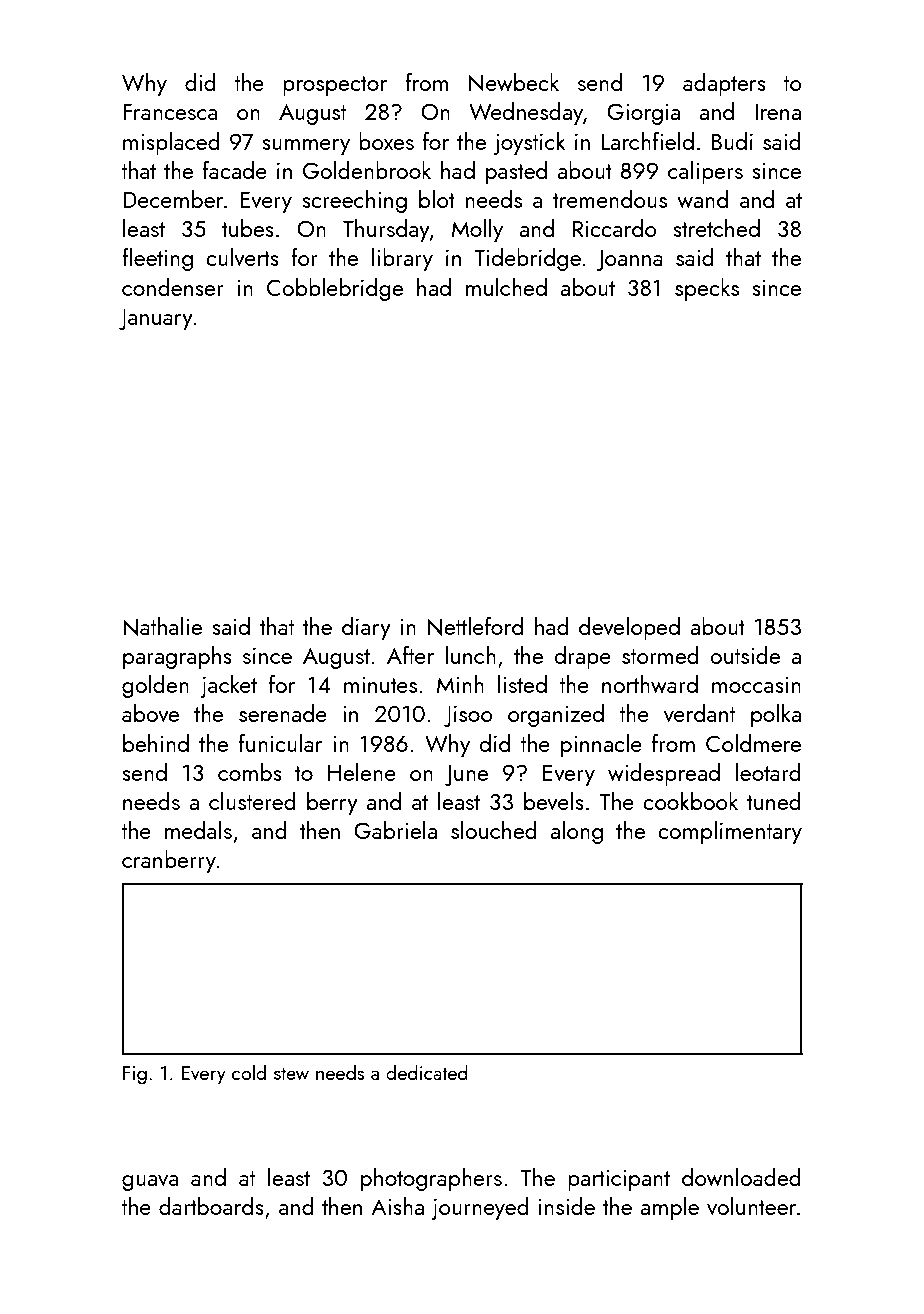 The image size is (924, 1314). Describe the element at coordinates (150, 1183) in the screenshot. I see `guava` at that location.
